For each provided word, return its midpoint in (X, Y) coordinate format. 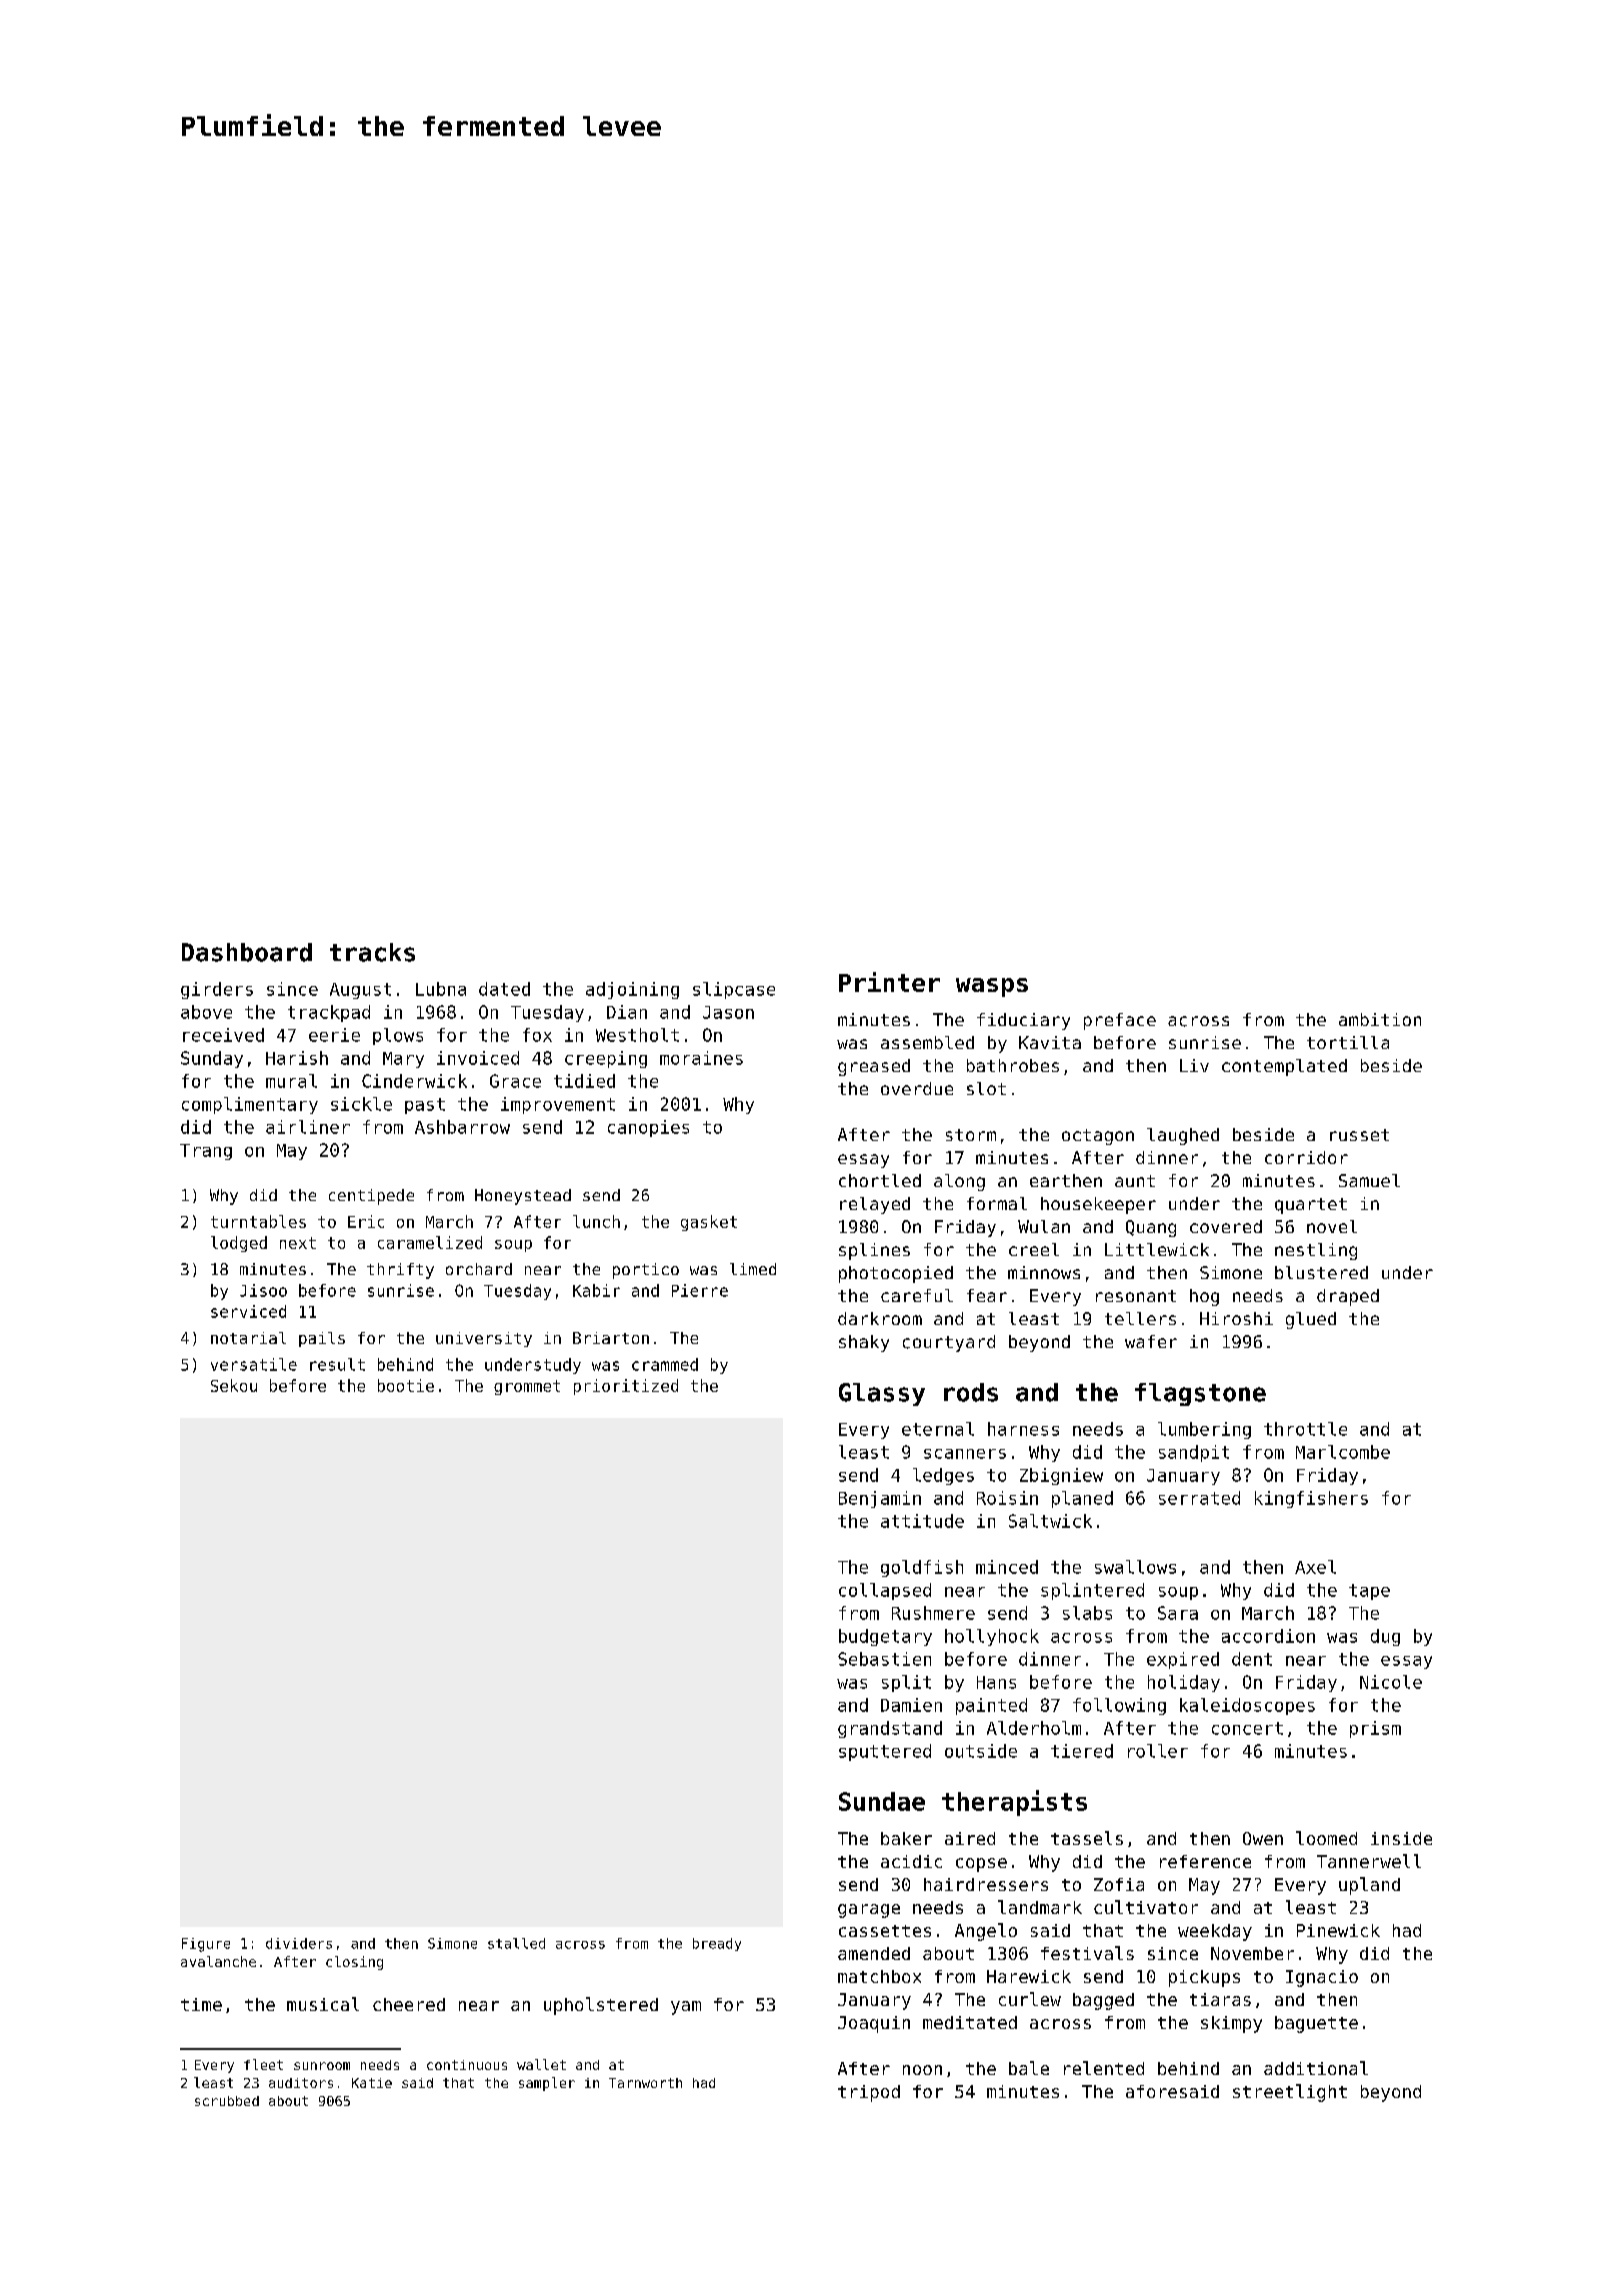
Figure (206, 1945)
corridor (1306, 1157)
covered (1226, 1226)
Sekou (234, 1385)
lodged (239, 1244)
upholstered (601, 2006)
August (360, 991)
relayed (875, 1205)
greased (874, 1067)
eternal (938, 1429)
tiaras (1220, 1999)
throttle (1305, 1429)
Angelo (986, 1932)
